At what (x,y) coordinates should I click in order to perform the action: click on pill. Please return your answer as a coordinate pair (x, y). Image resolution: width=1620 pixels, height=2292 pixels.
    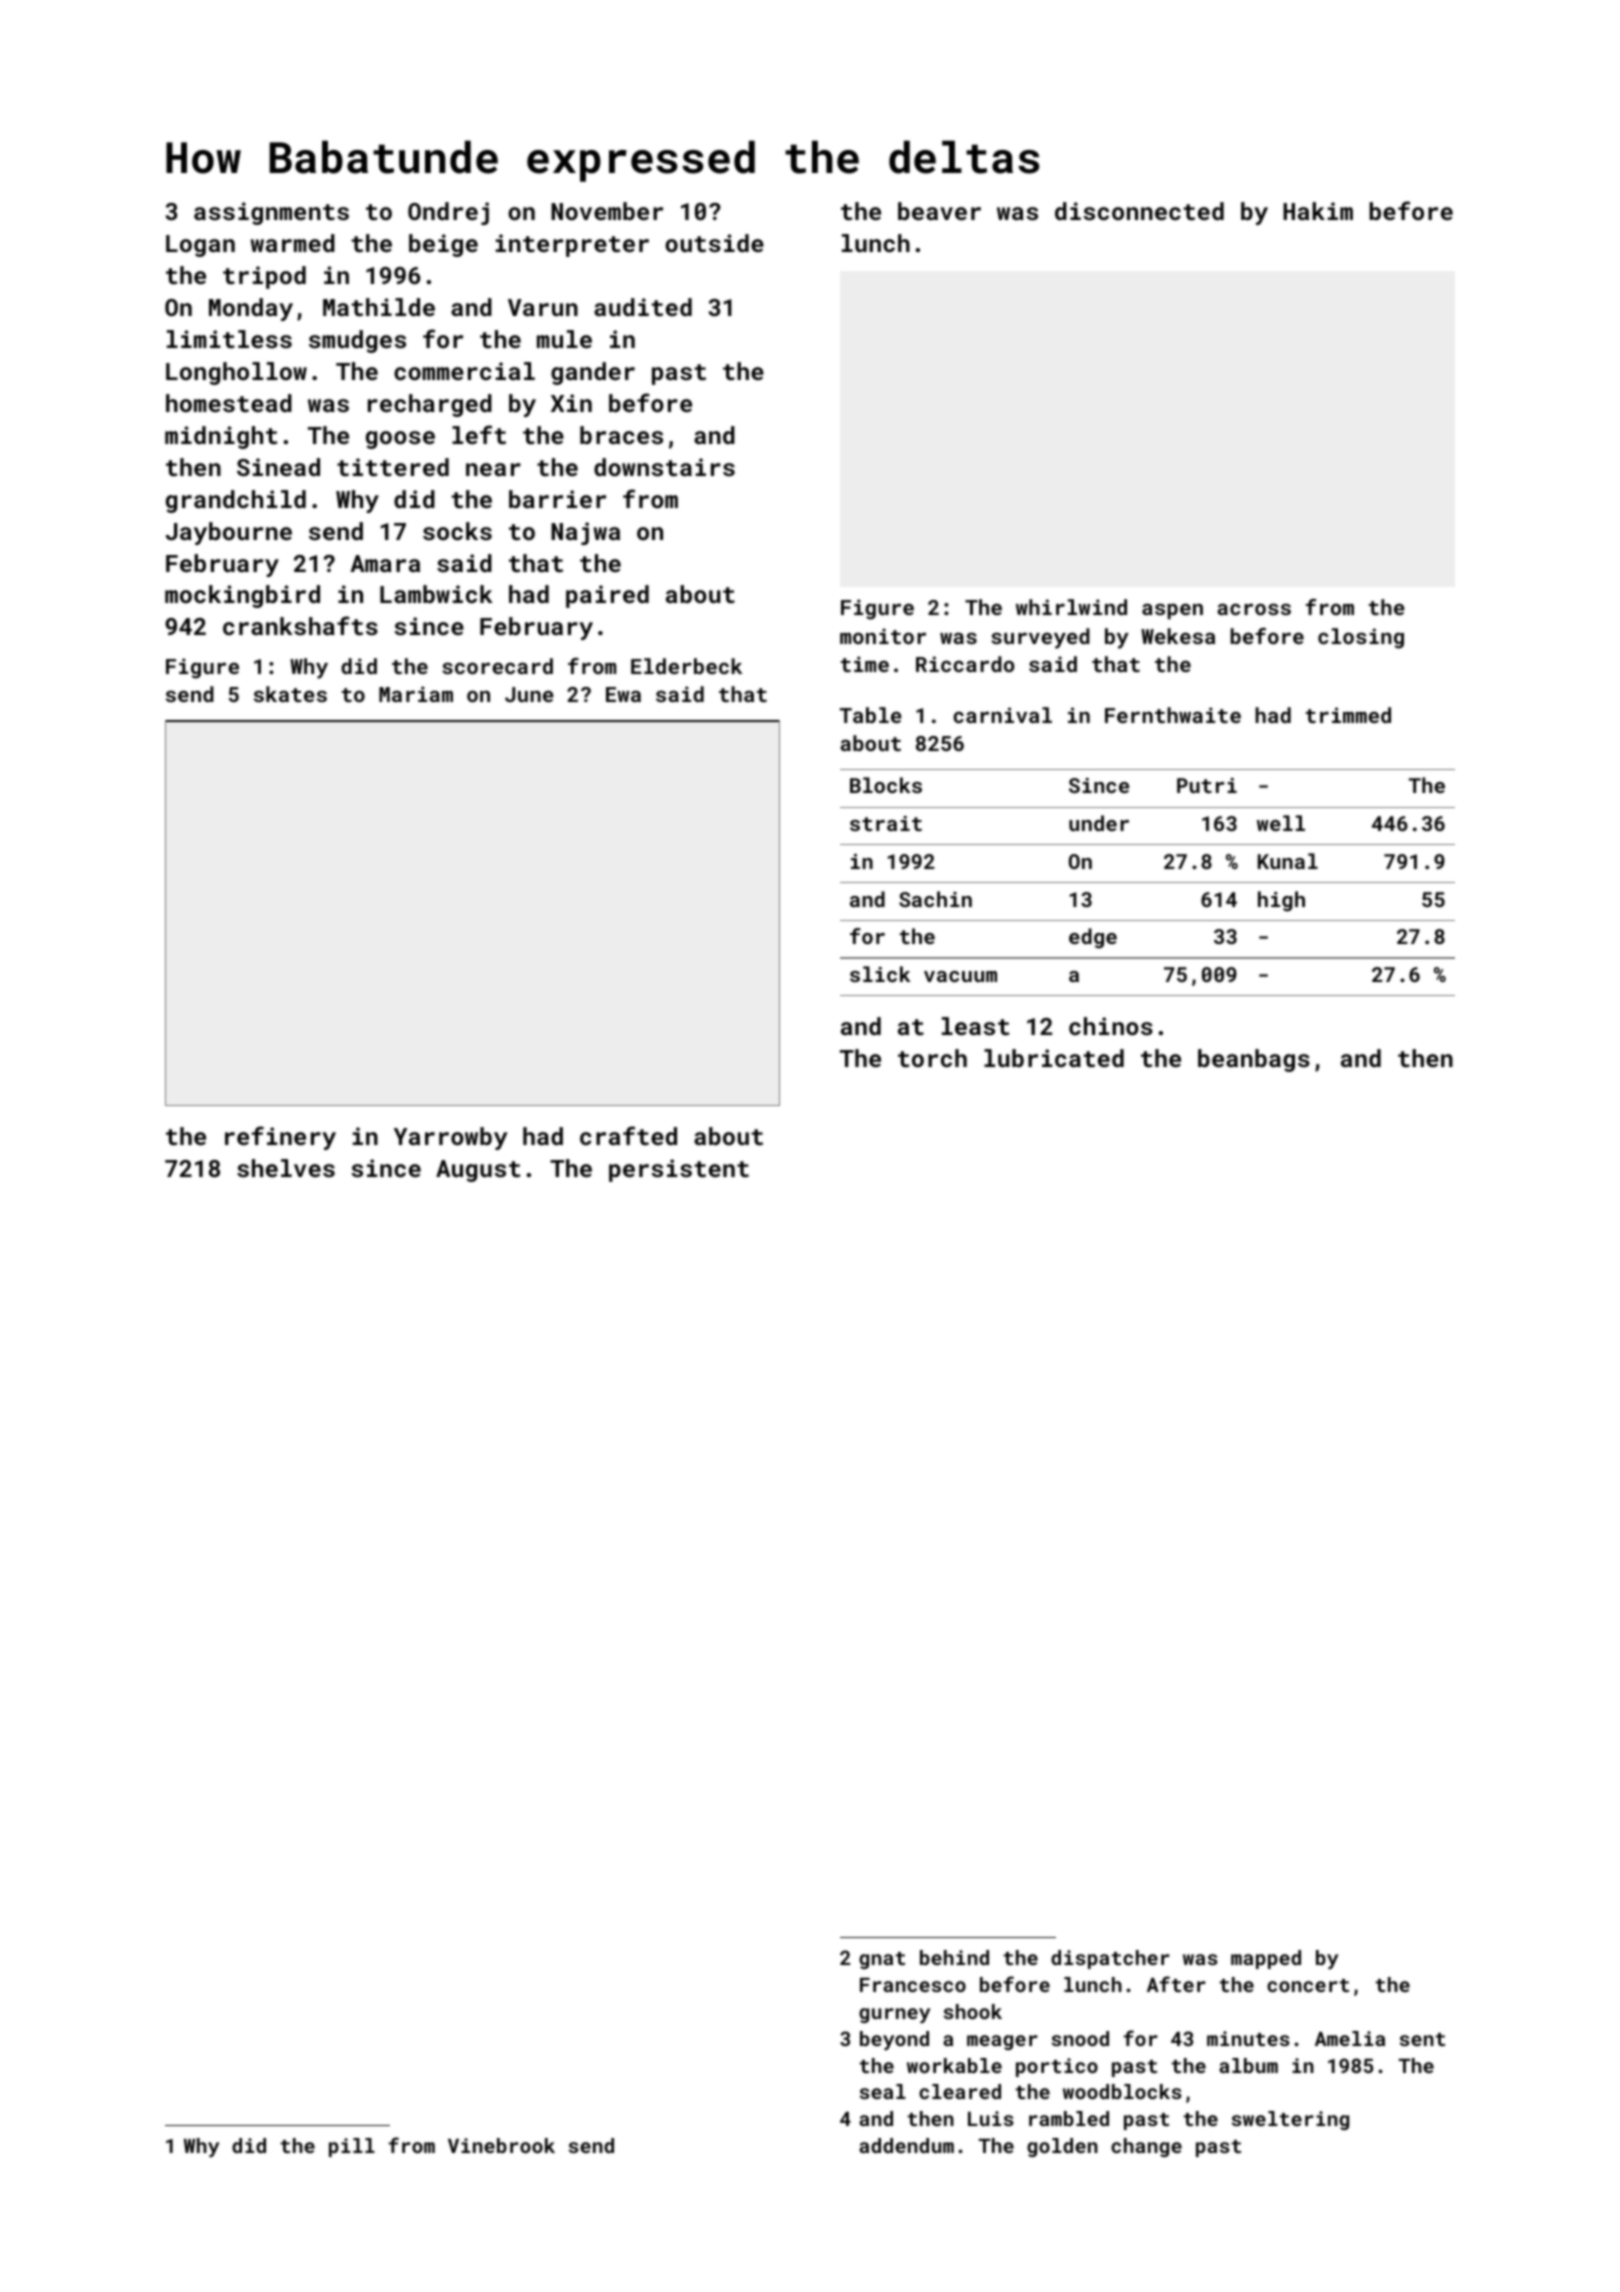
    Looking at the image, I should click on (352, 2147).
